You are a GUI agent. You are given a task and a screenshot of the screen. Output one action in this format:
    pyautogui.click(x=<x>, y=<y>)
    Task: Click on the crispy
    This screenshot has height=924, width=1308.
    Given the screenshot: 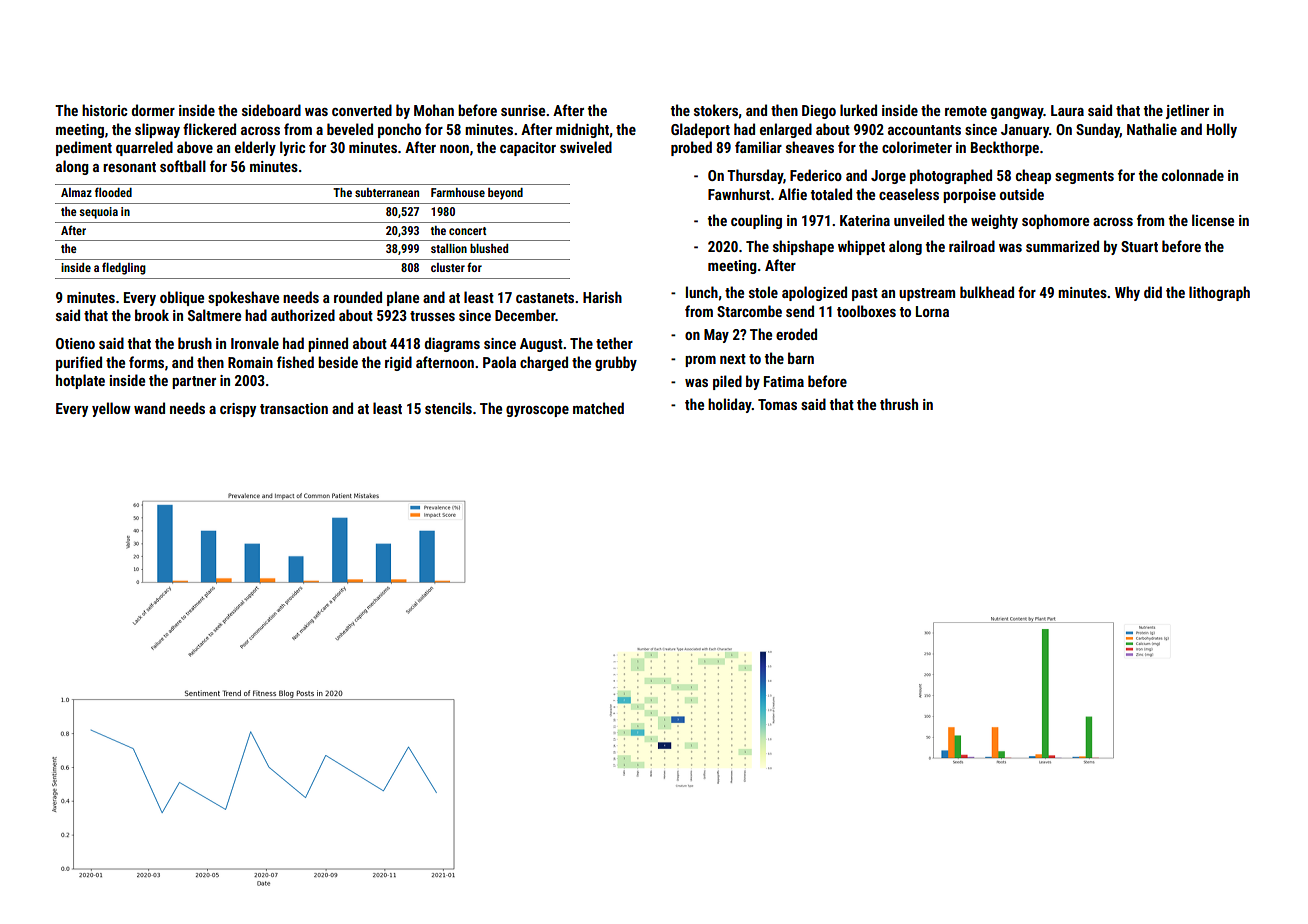 What is the action you would take?
    pyautogui.click(x=238, y=410)
